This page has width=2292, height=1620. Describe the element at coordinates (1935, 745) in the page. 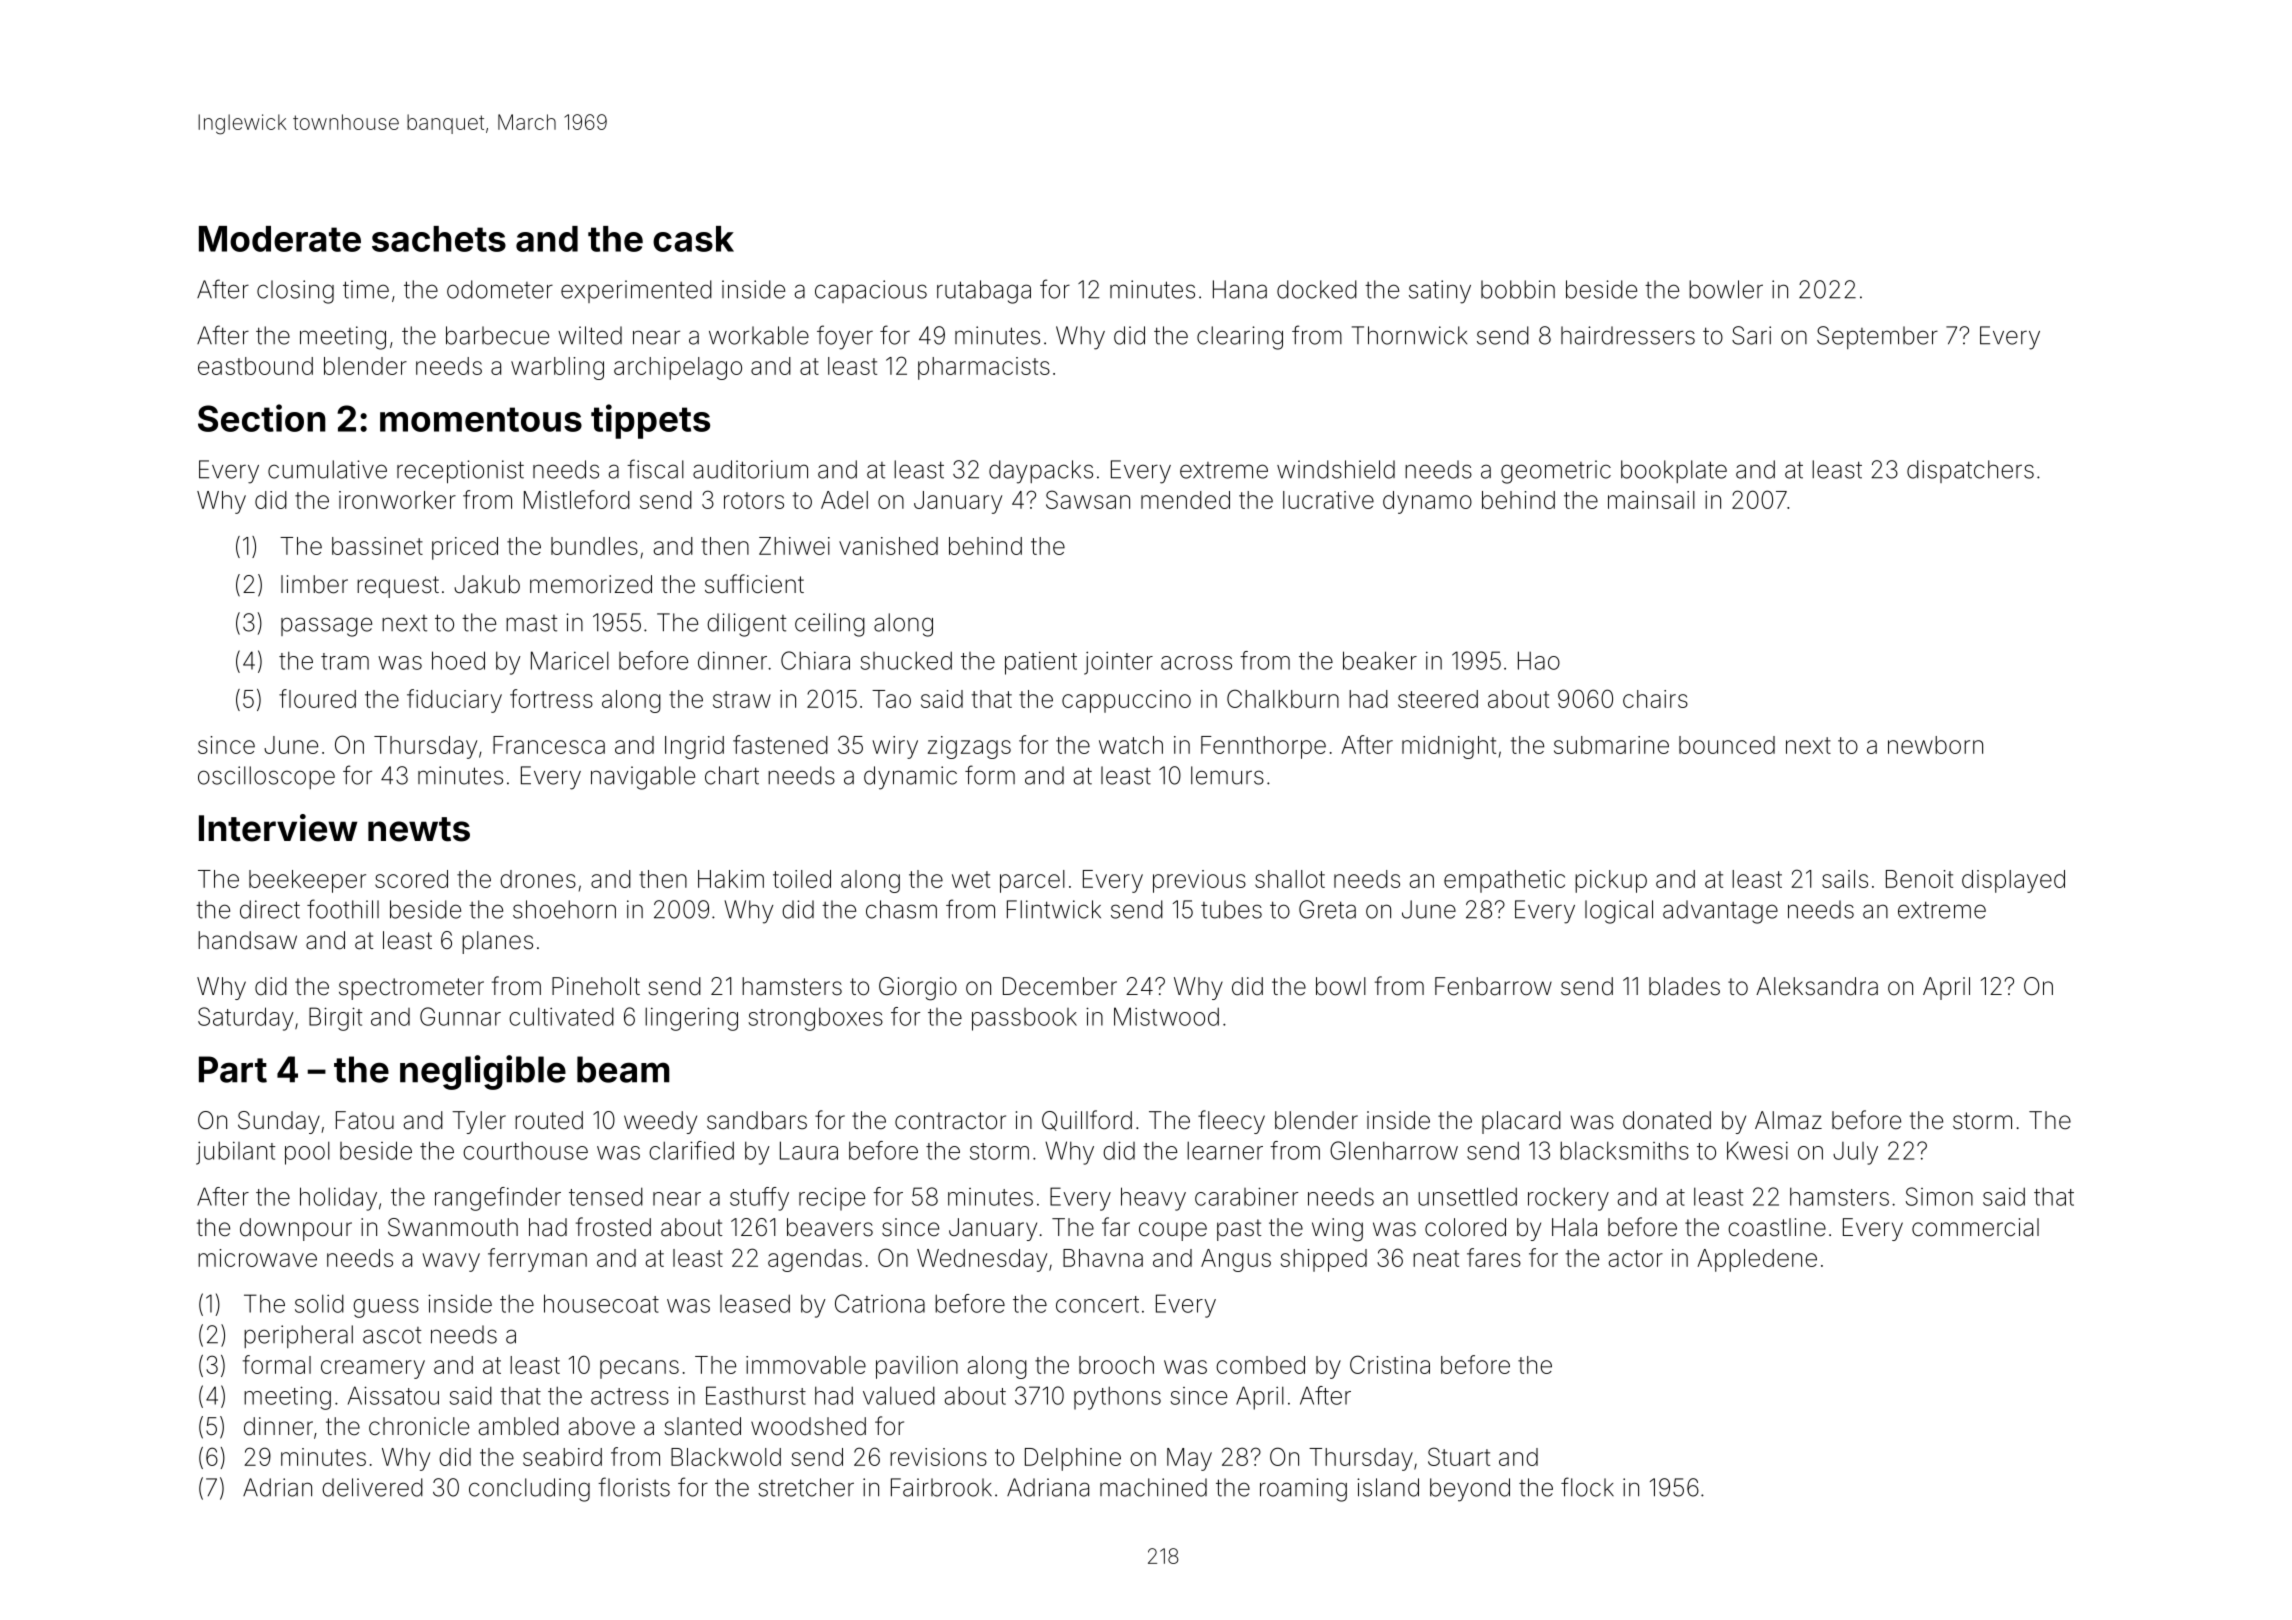

I see `newborn` at that location.
